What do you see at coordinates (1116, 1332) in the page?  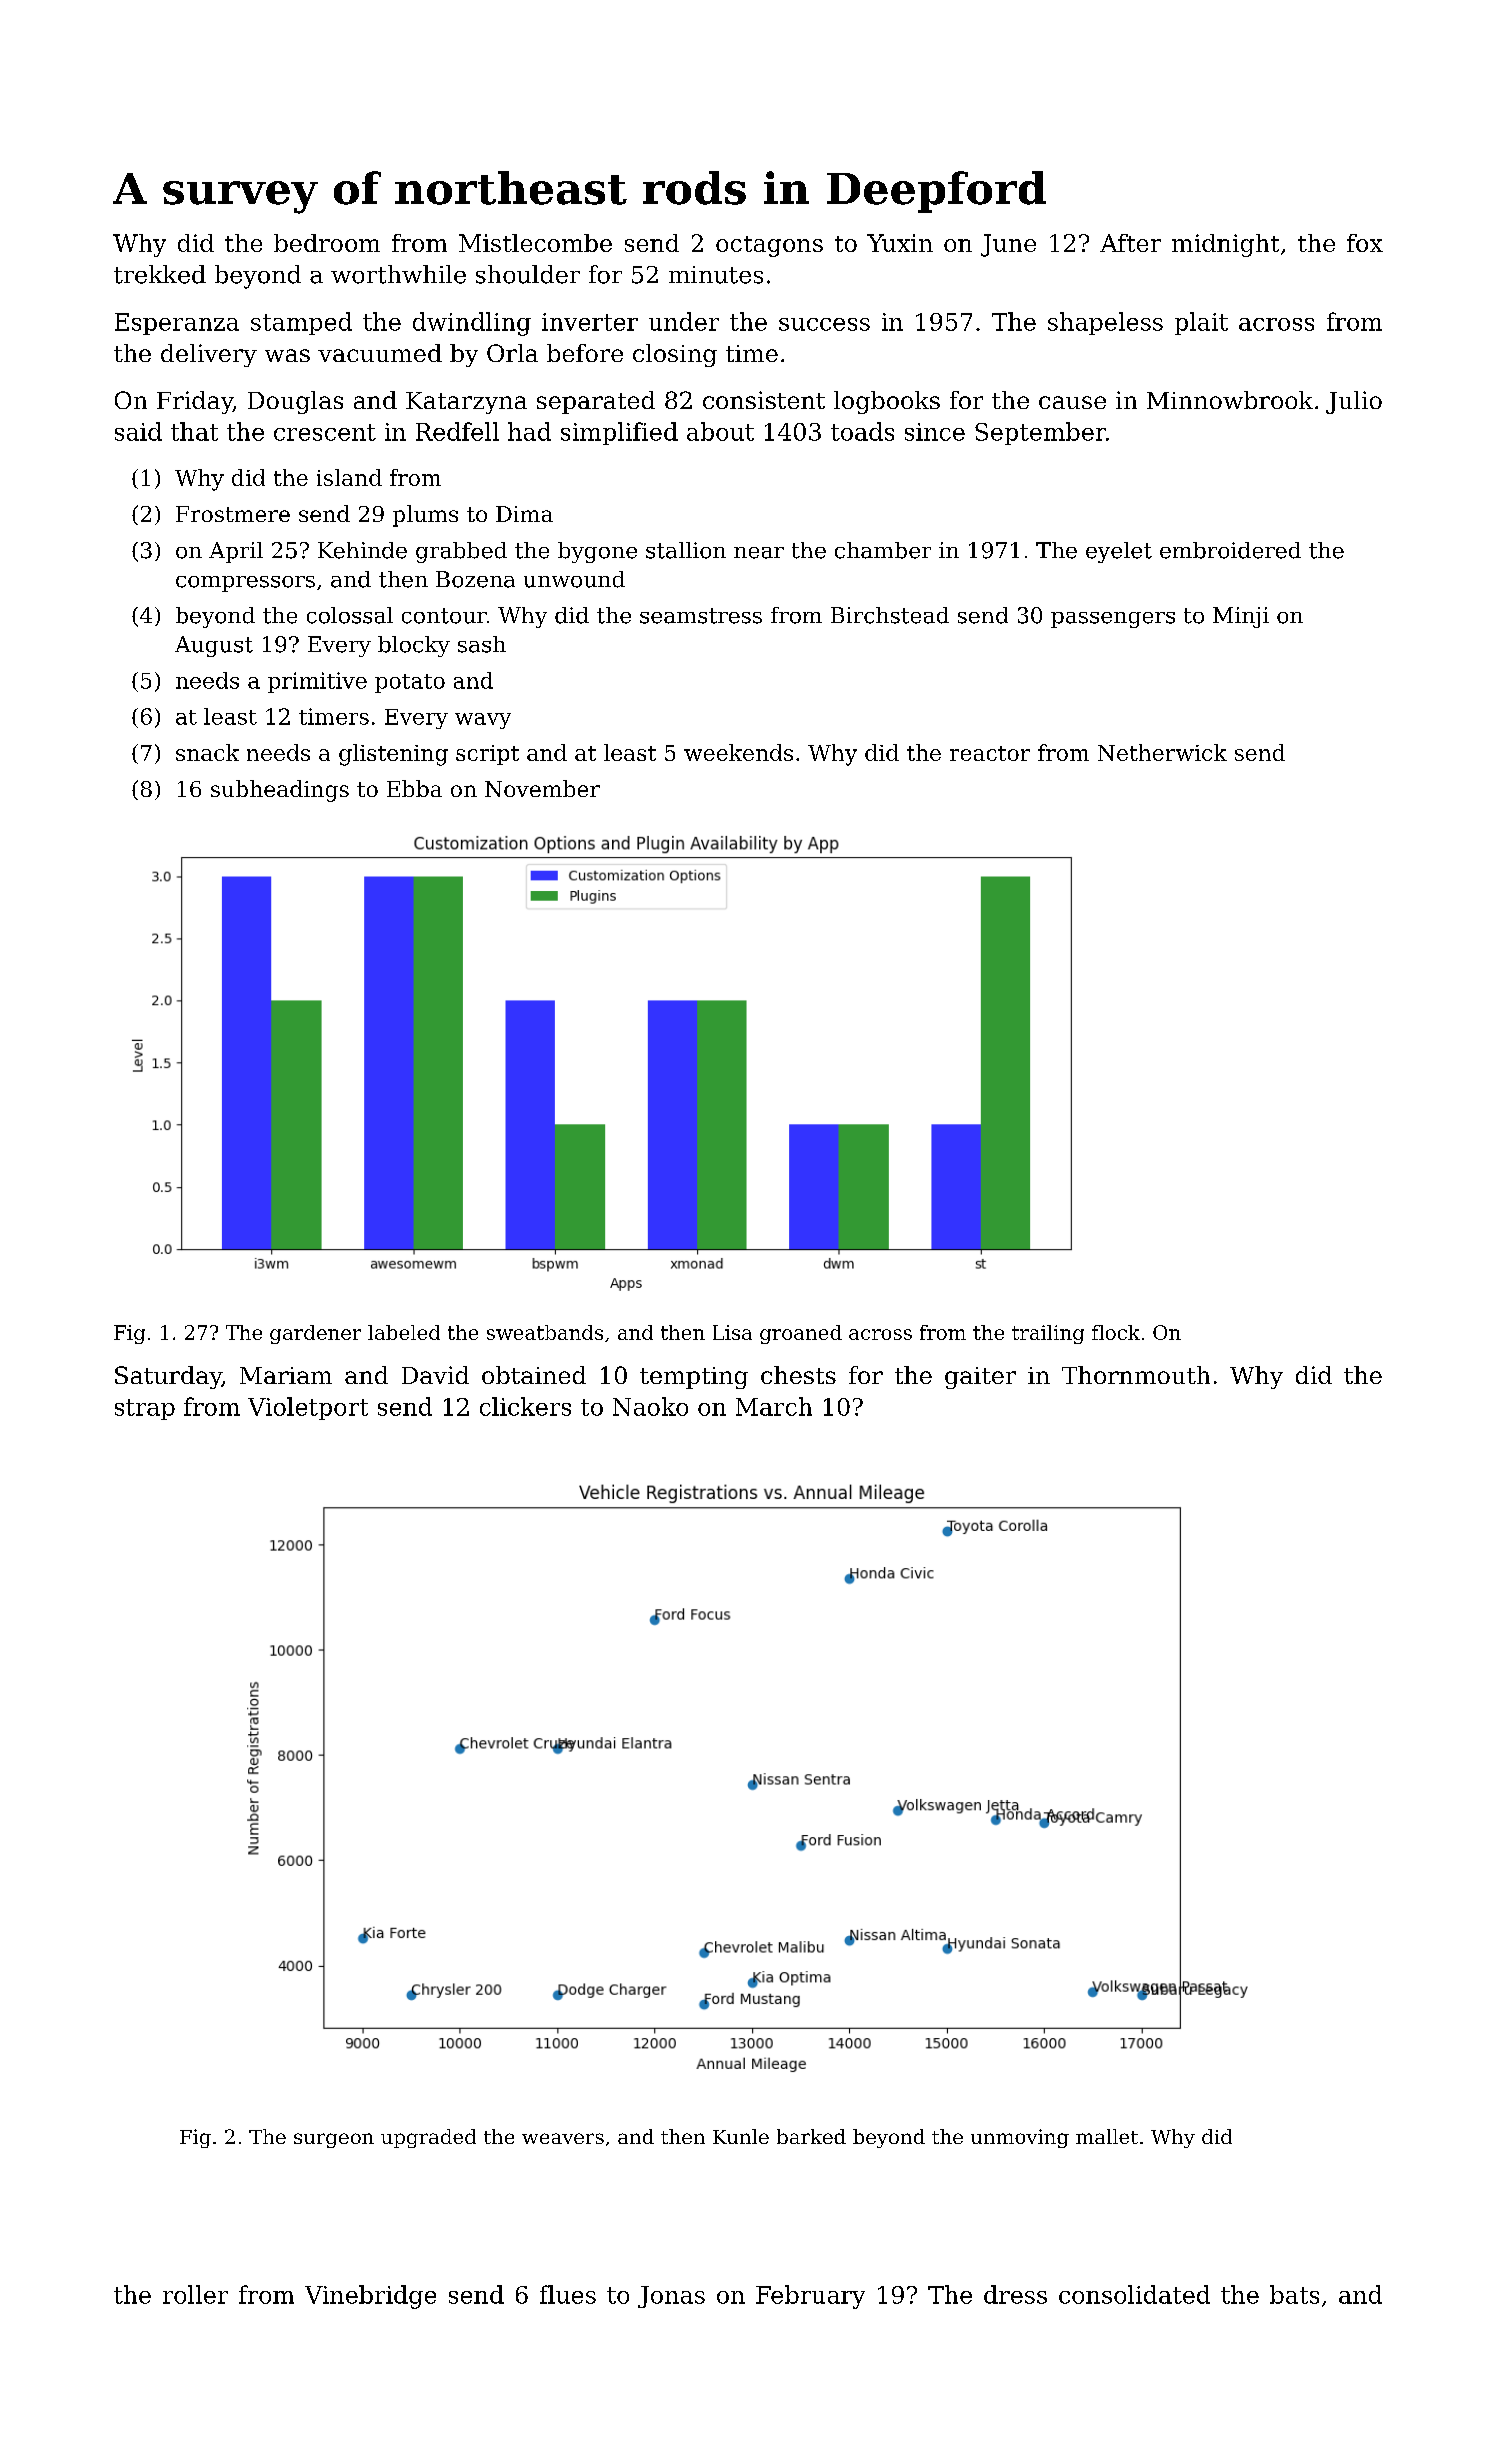 I see `flock` at bounding box center [1116, 1332].
